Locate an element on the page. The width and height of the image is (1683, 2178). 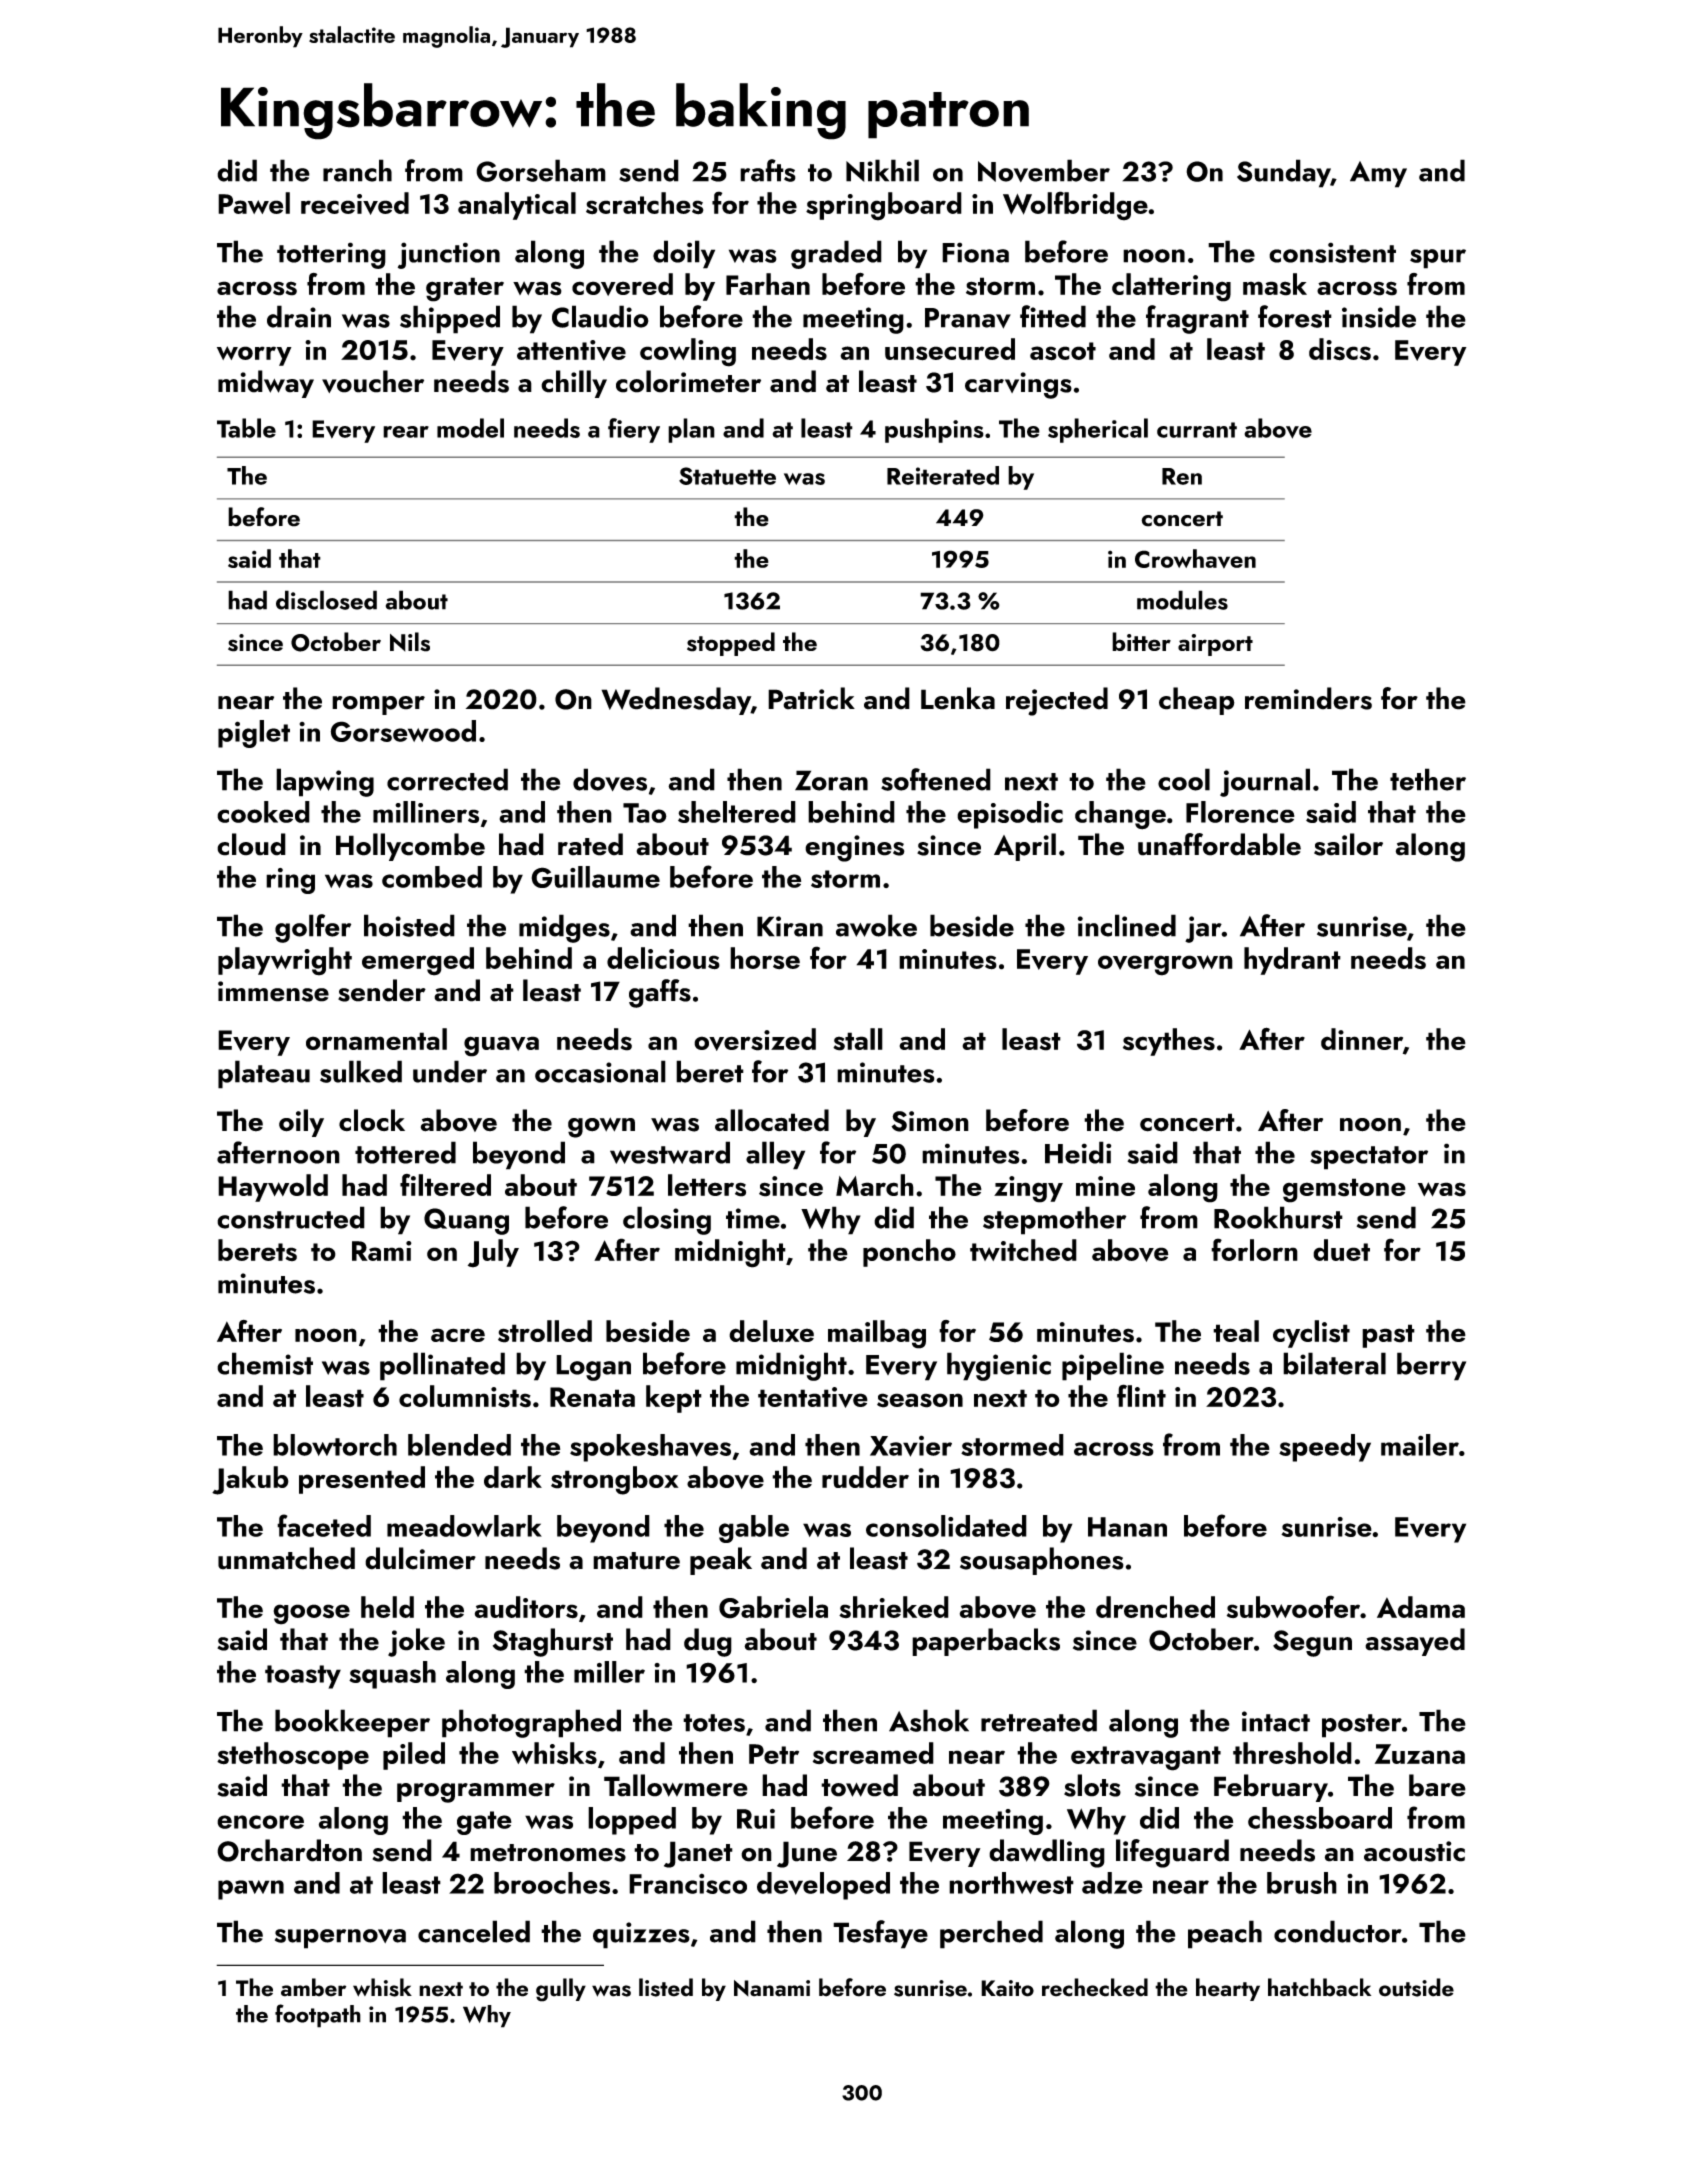
auditors is located at coordinates (526, 1607).
